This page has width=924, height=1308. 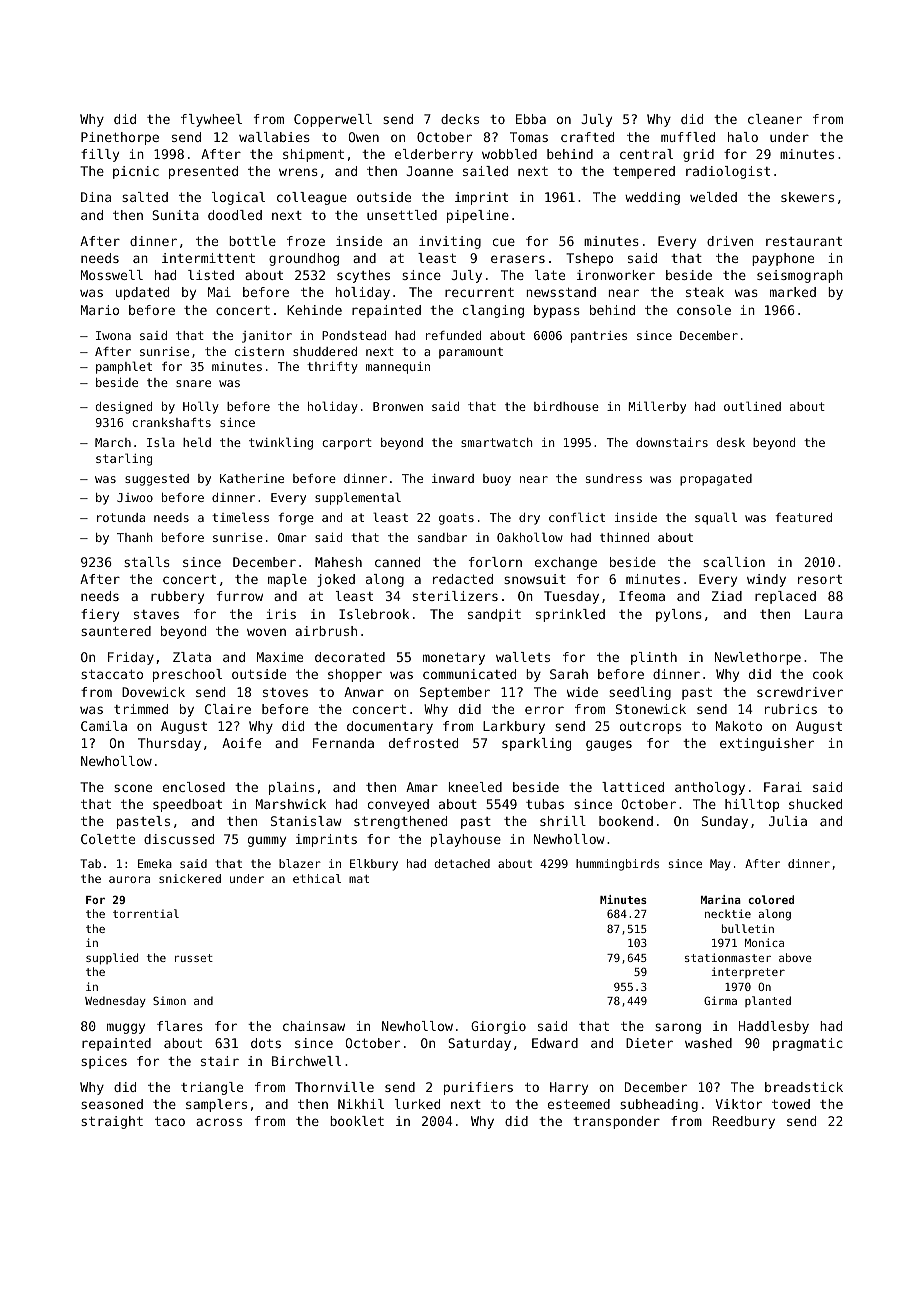 I want to click on Jiwoo, so click(x=135, y=497).
